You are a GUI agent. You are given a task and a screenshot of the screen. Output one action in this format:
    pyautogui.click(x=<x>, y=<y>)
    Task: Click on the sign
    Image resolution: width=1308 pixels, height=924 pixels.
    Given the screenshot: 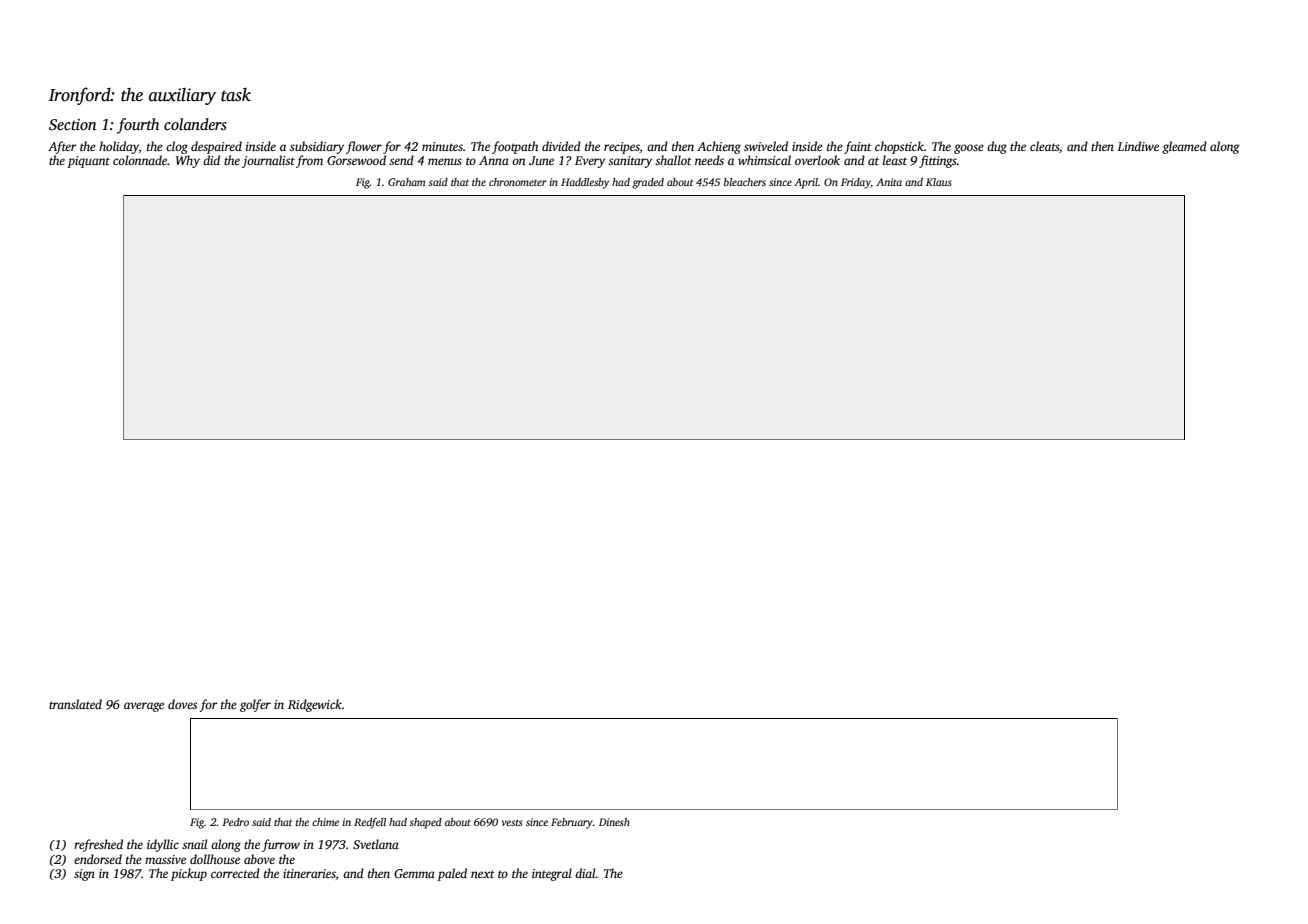 What is the action you would take?
    pyautogui.click(x=84, y=875)
